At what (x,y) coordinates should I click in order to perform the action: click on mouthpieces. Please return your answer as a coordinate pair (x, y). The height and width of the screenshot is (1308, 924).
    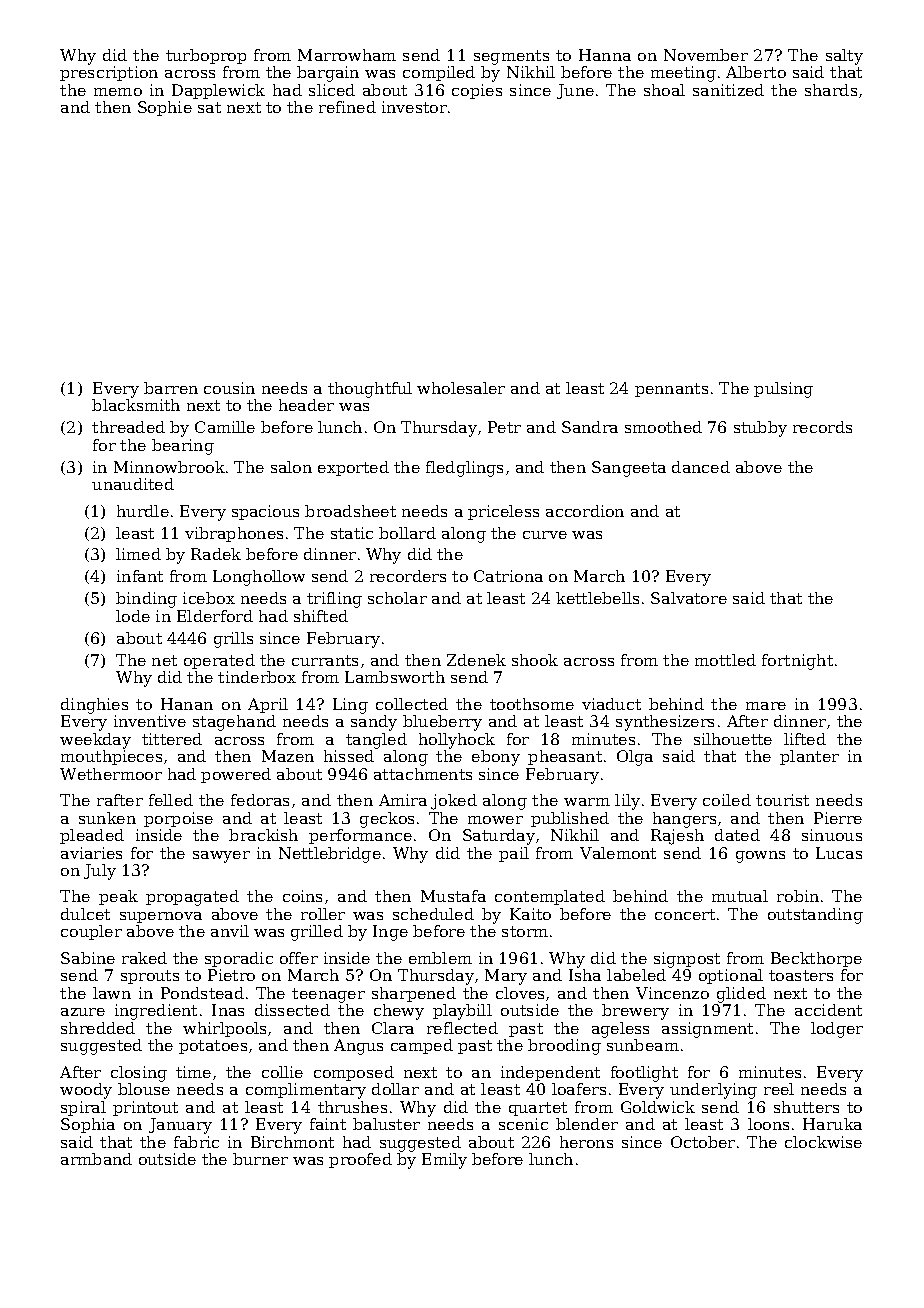
    Looking at the image, I should click on (111, 757).
